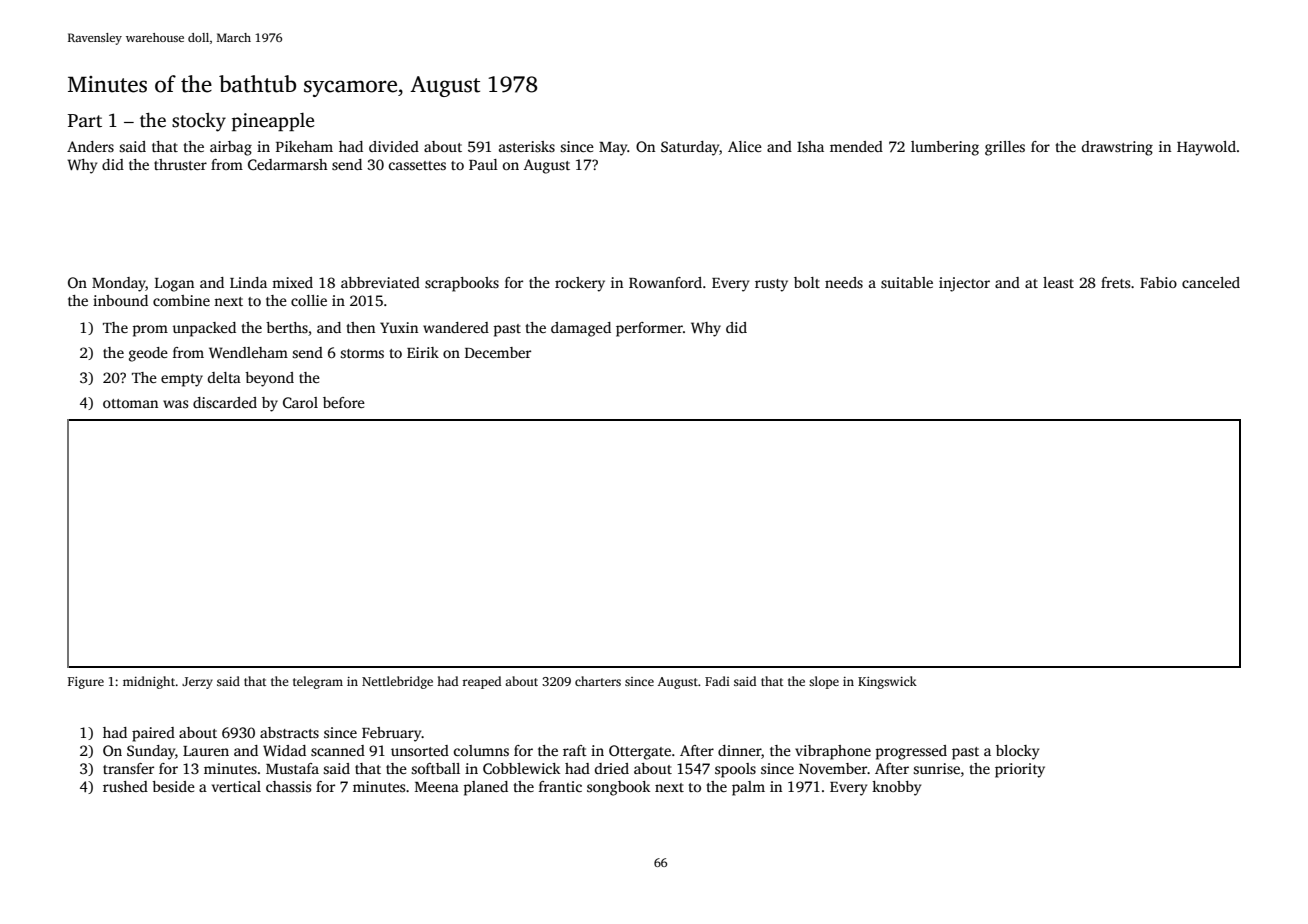  I want to click on Kingswick, so click(887, 682).
